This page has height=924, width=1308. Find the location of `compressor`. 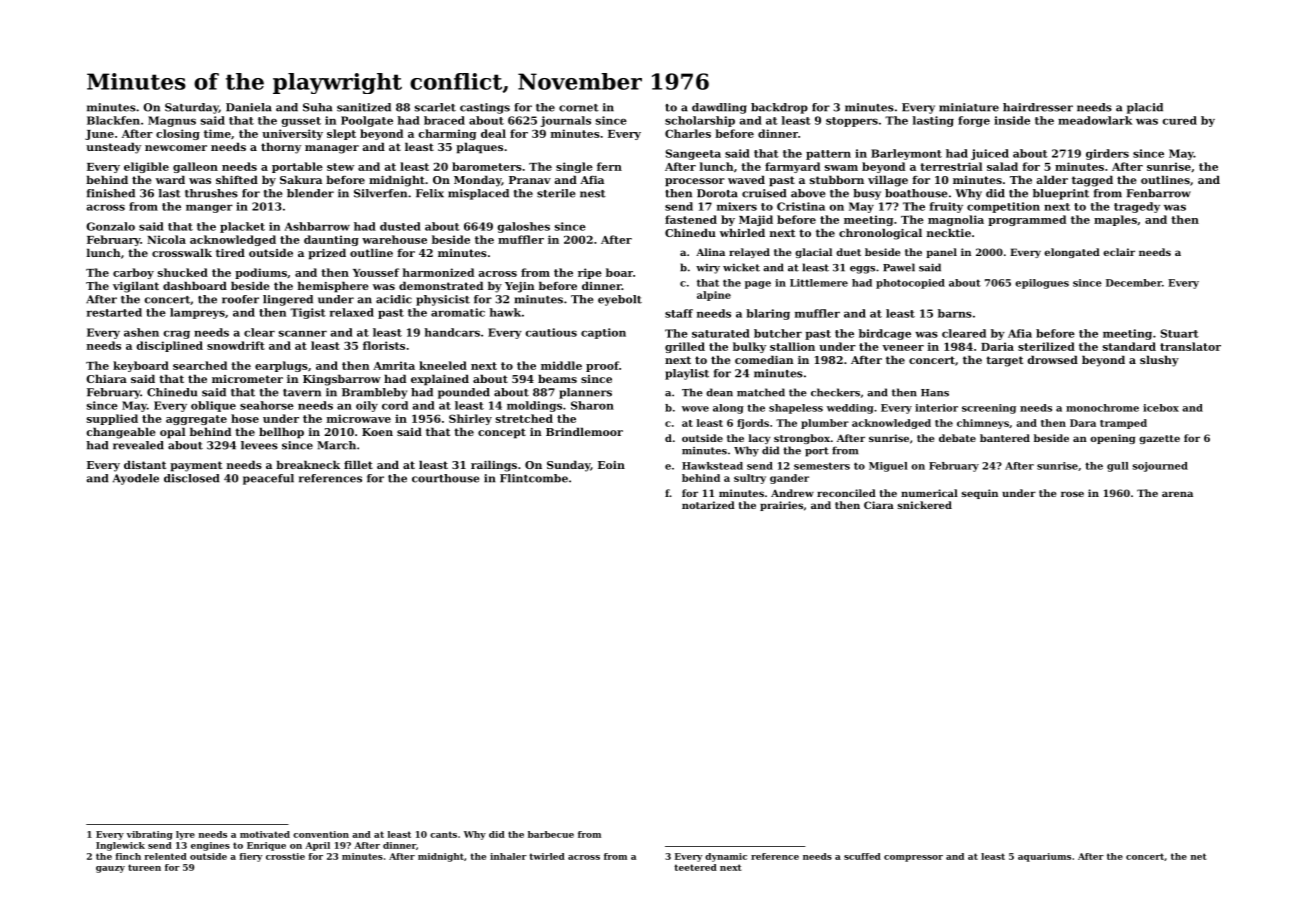

compressor is located at coordinates (913, 858).
